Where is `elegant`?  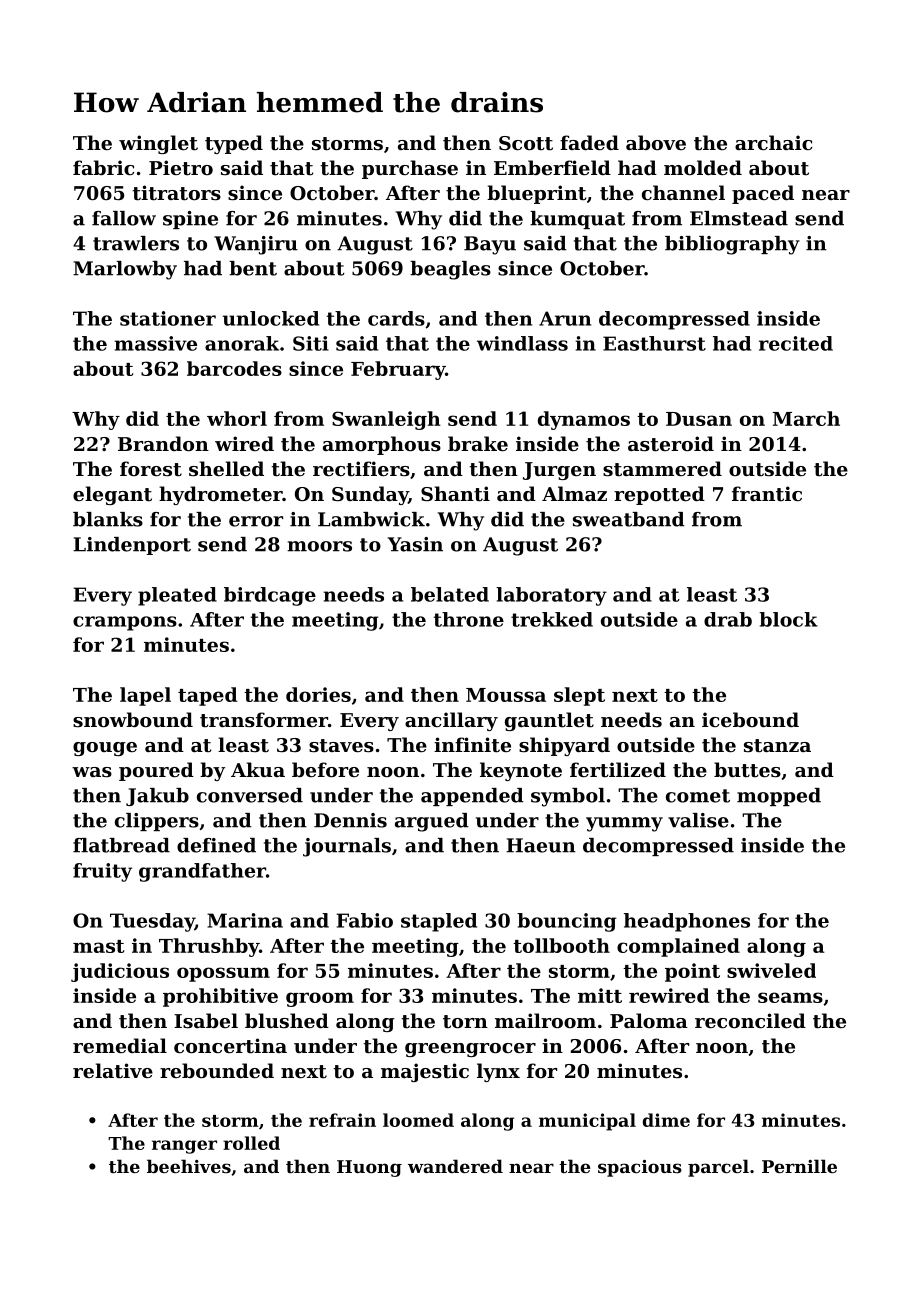 elegant is located at coordinates (112, 495).
